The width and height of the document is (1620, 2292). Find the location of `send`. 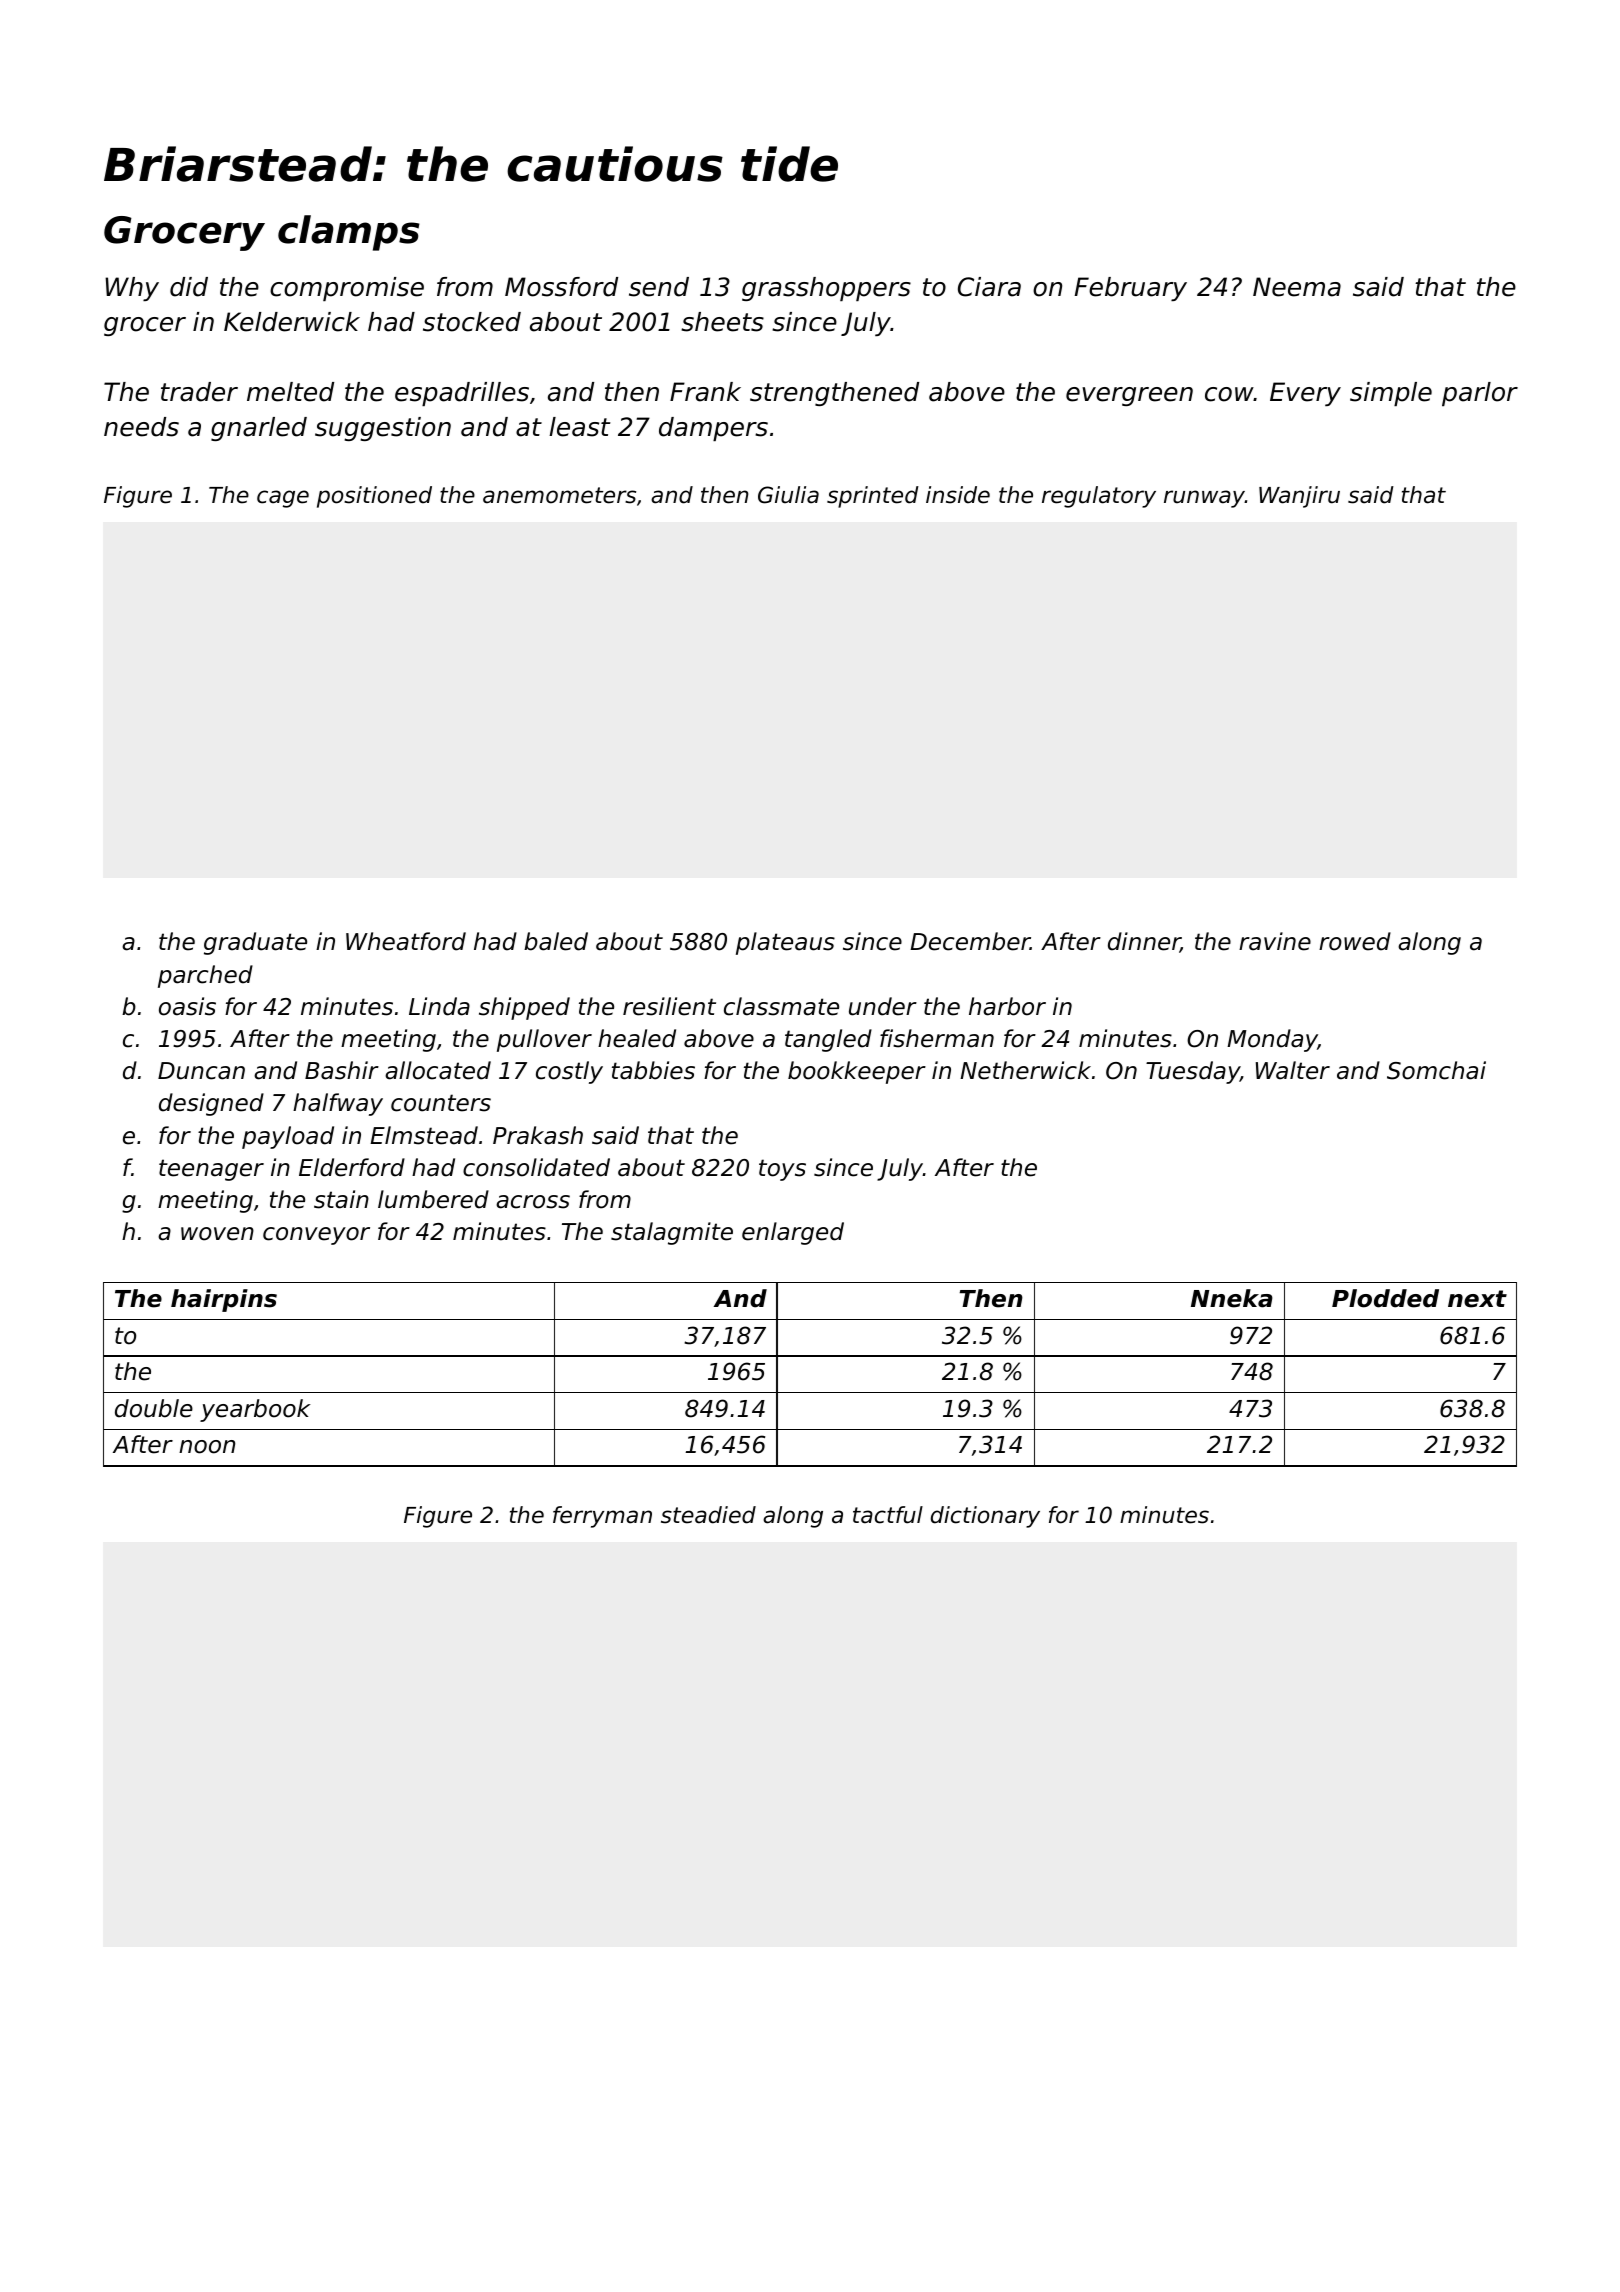

send is located at coordinates (659, 287).
